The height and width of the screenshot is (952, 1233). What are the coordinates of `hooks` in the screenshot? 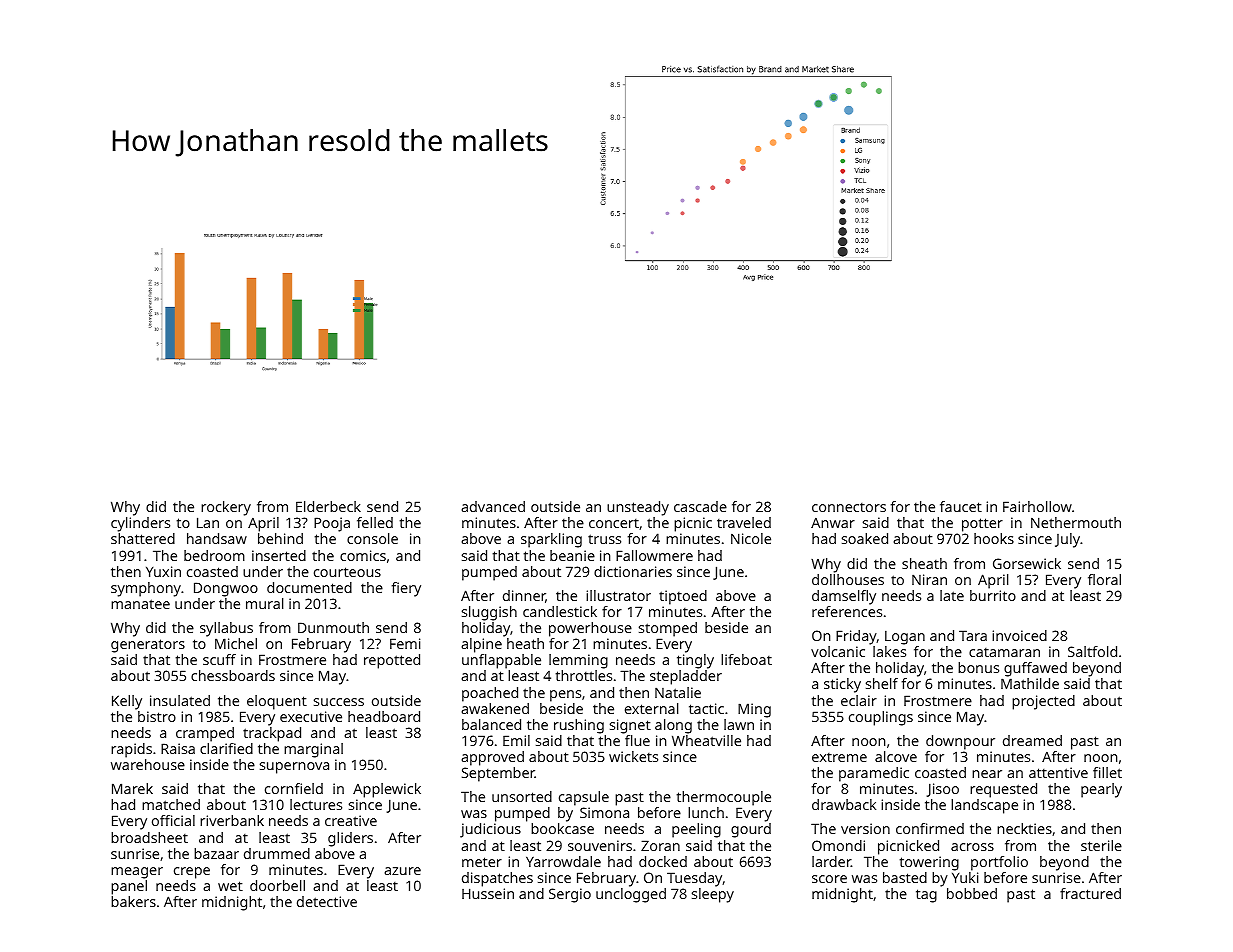 It's located at (994, 538).
